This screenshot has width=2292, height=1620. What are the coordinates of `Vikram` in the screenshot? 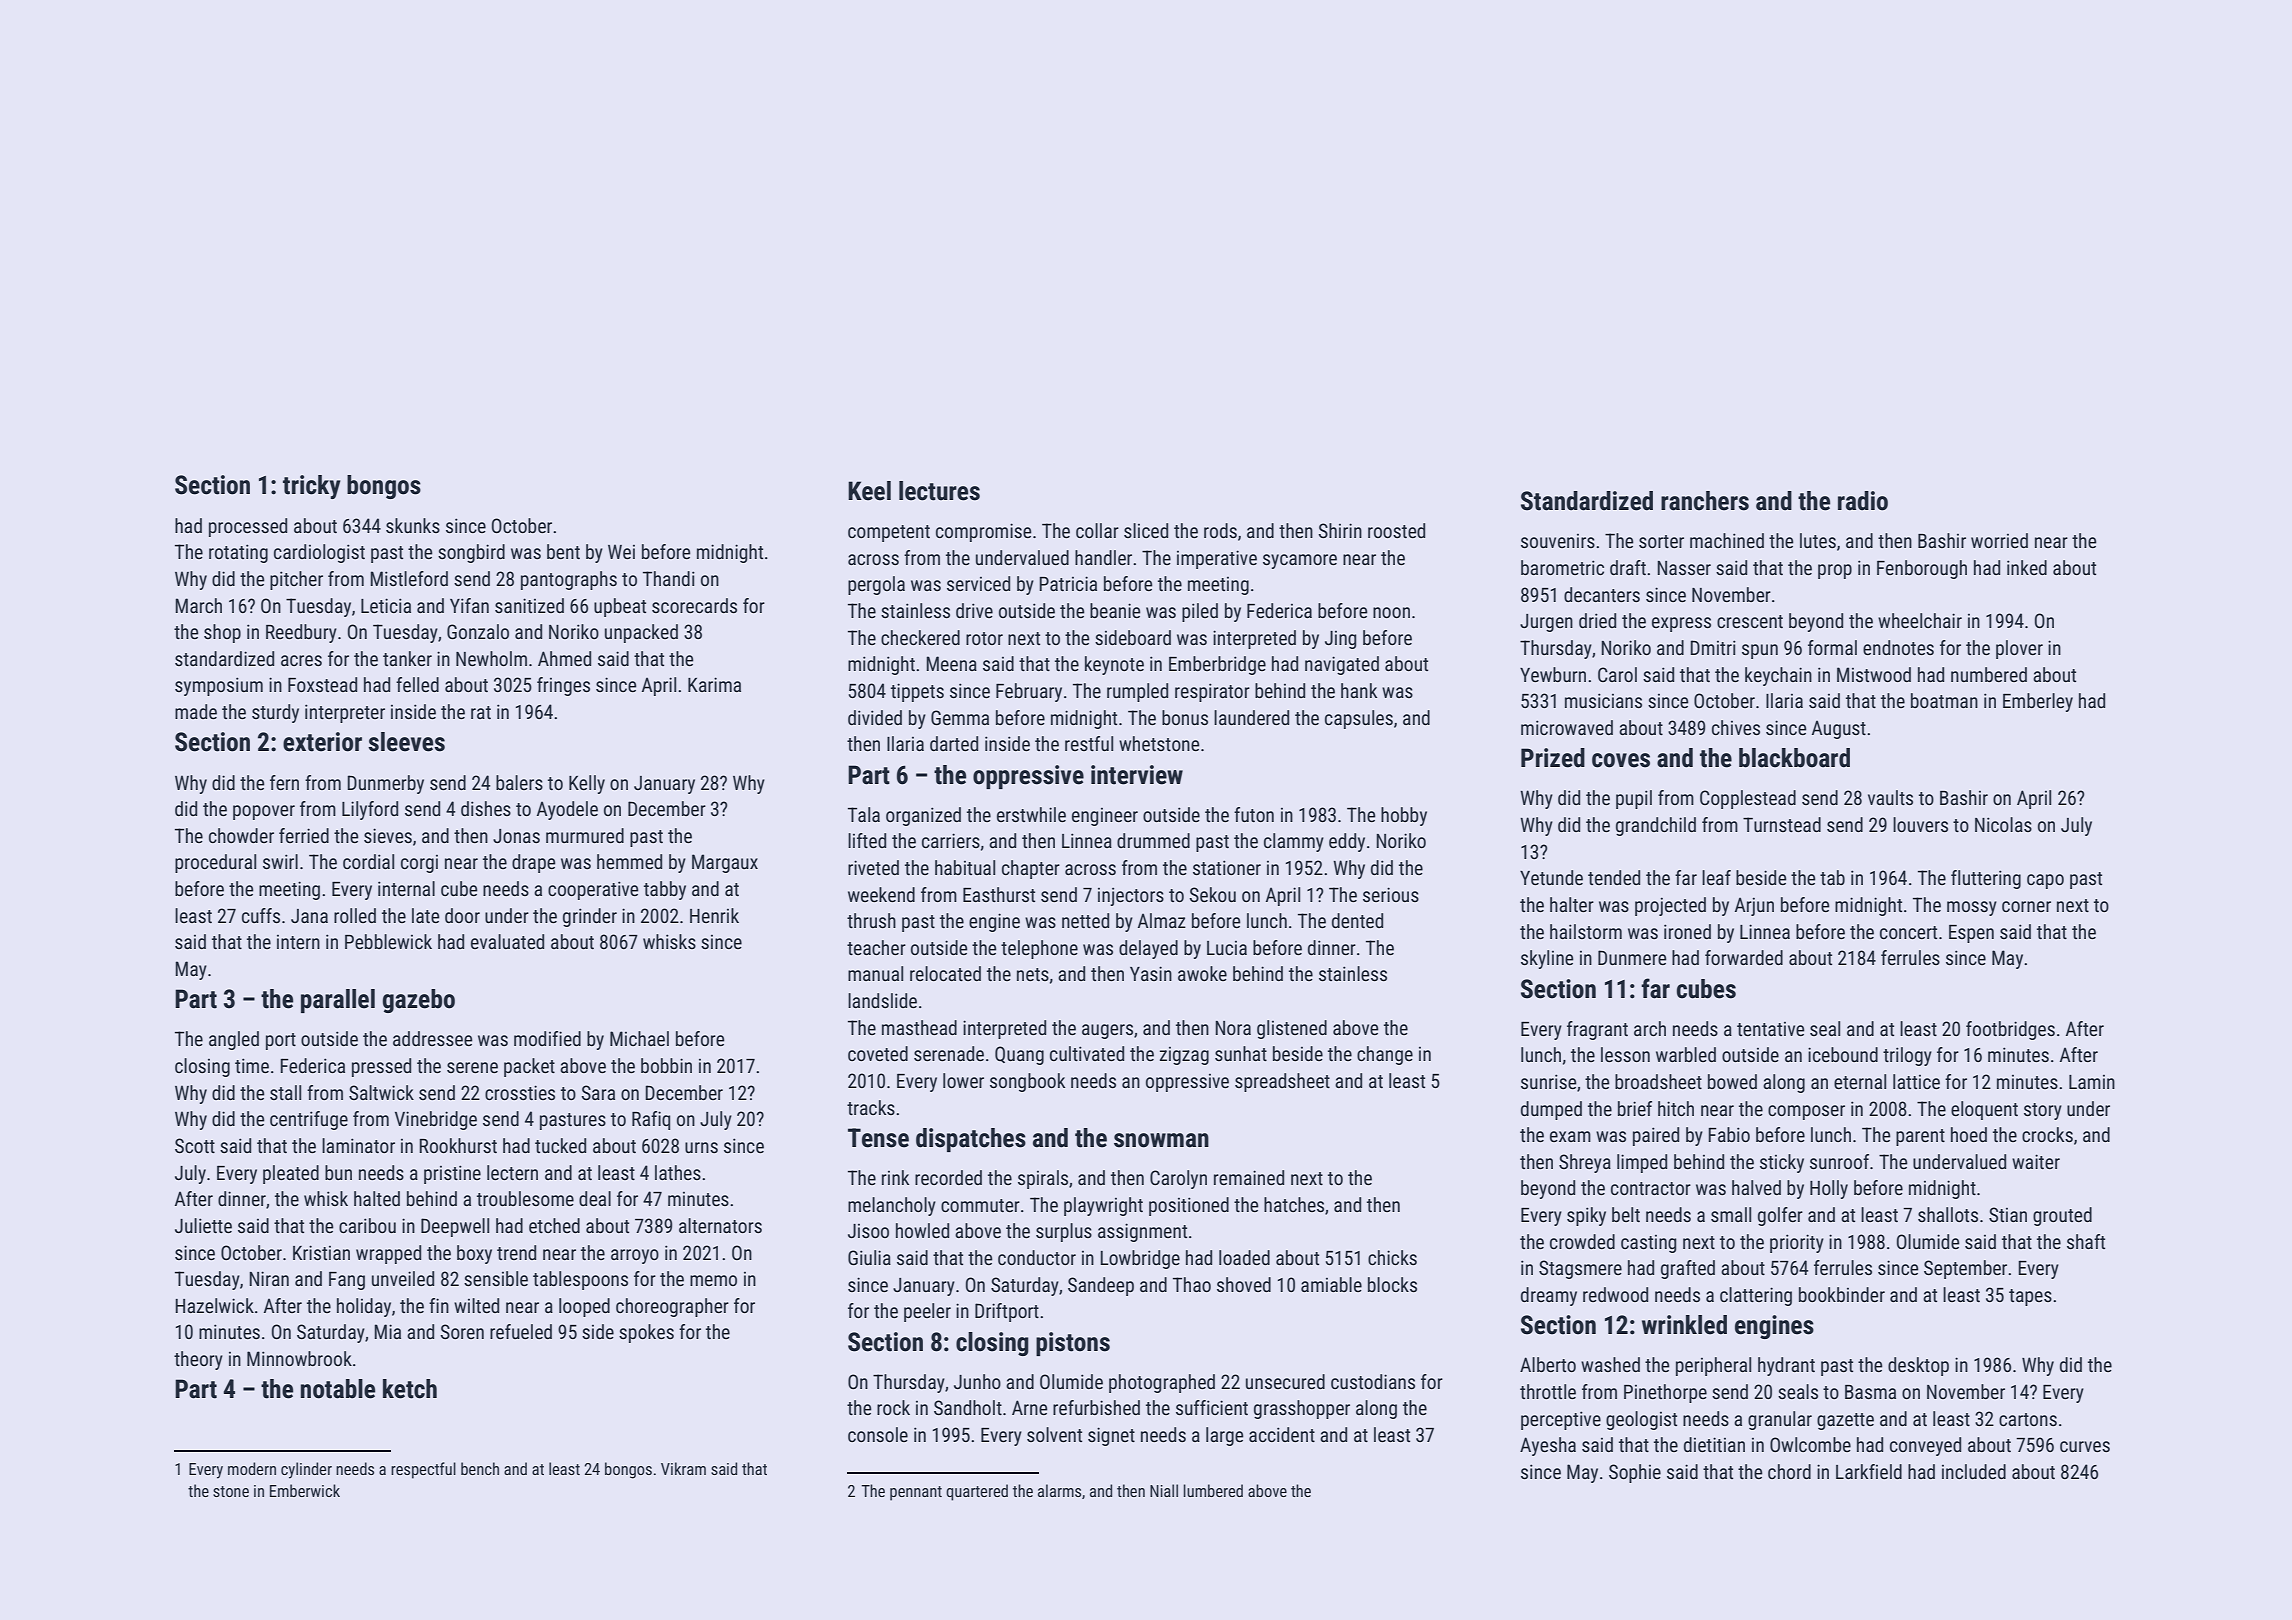 It's located at (683, 1468).
